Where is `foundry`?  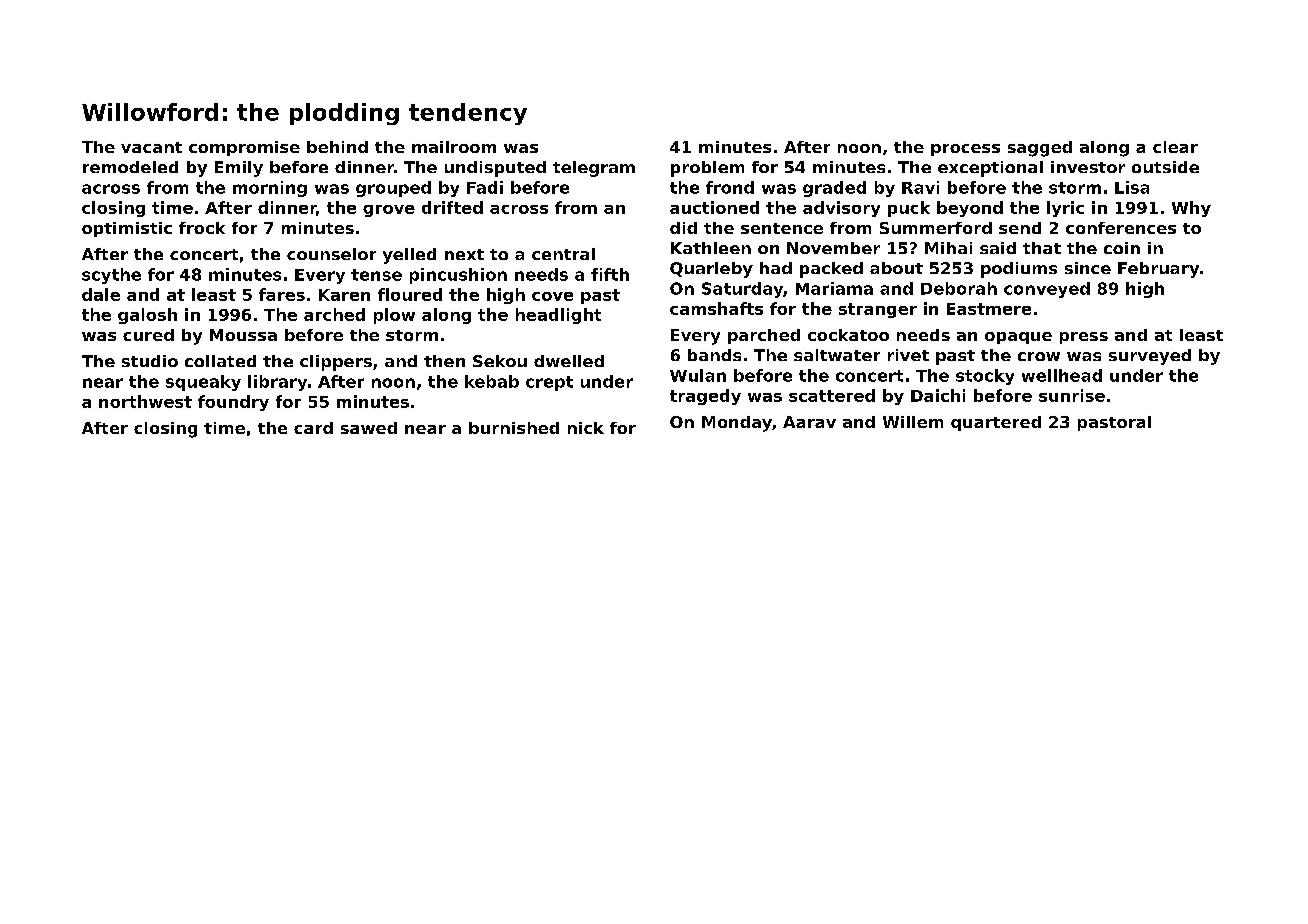 foundry is located at coordinates (233, 403).
